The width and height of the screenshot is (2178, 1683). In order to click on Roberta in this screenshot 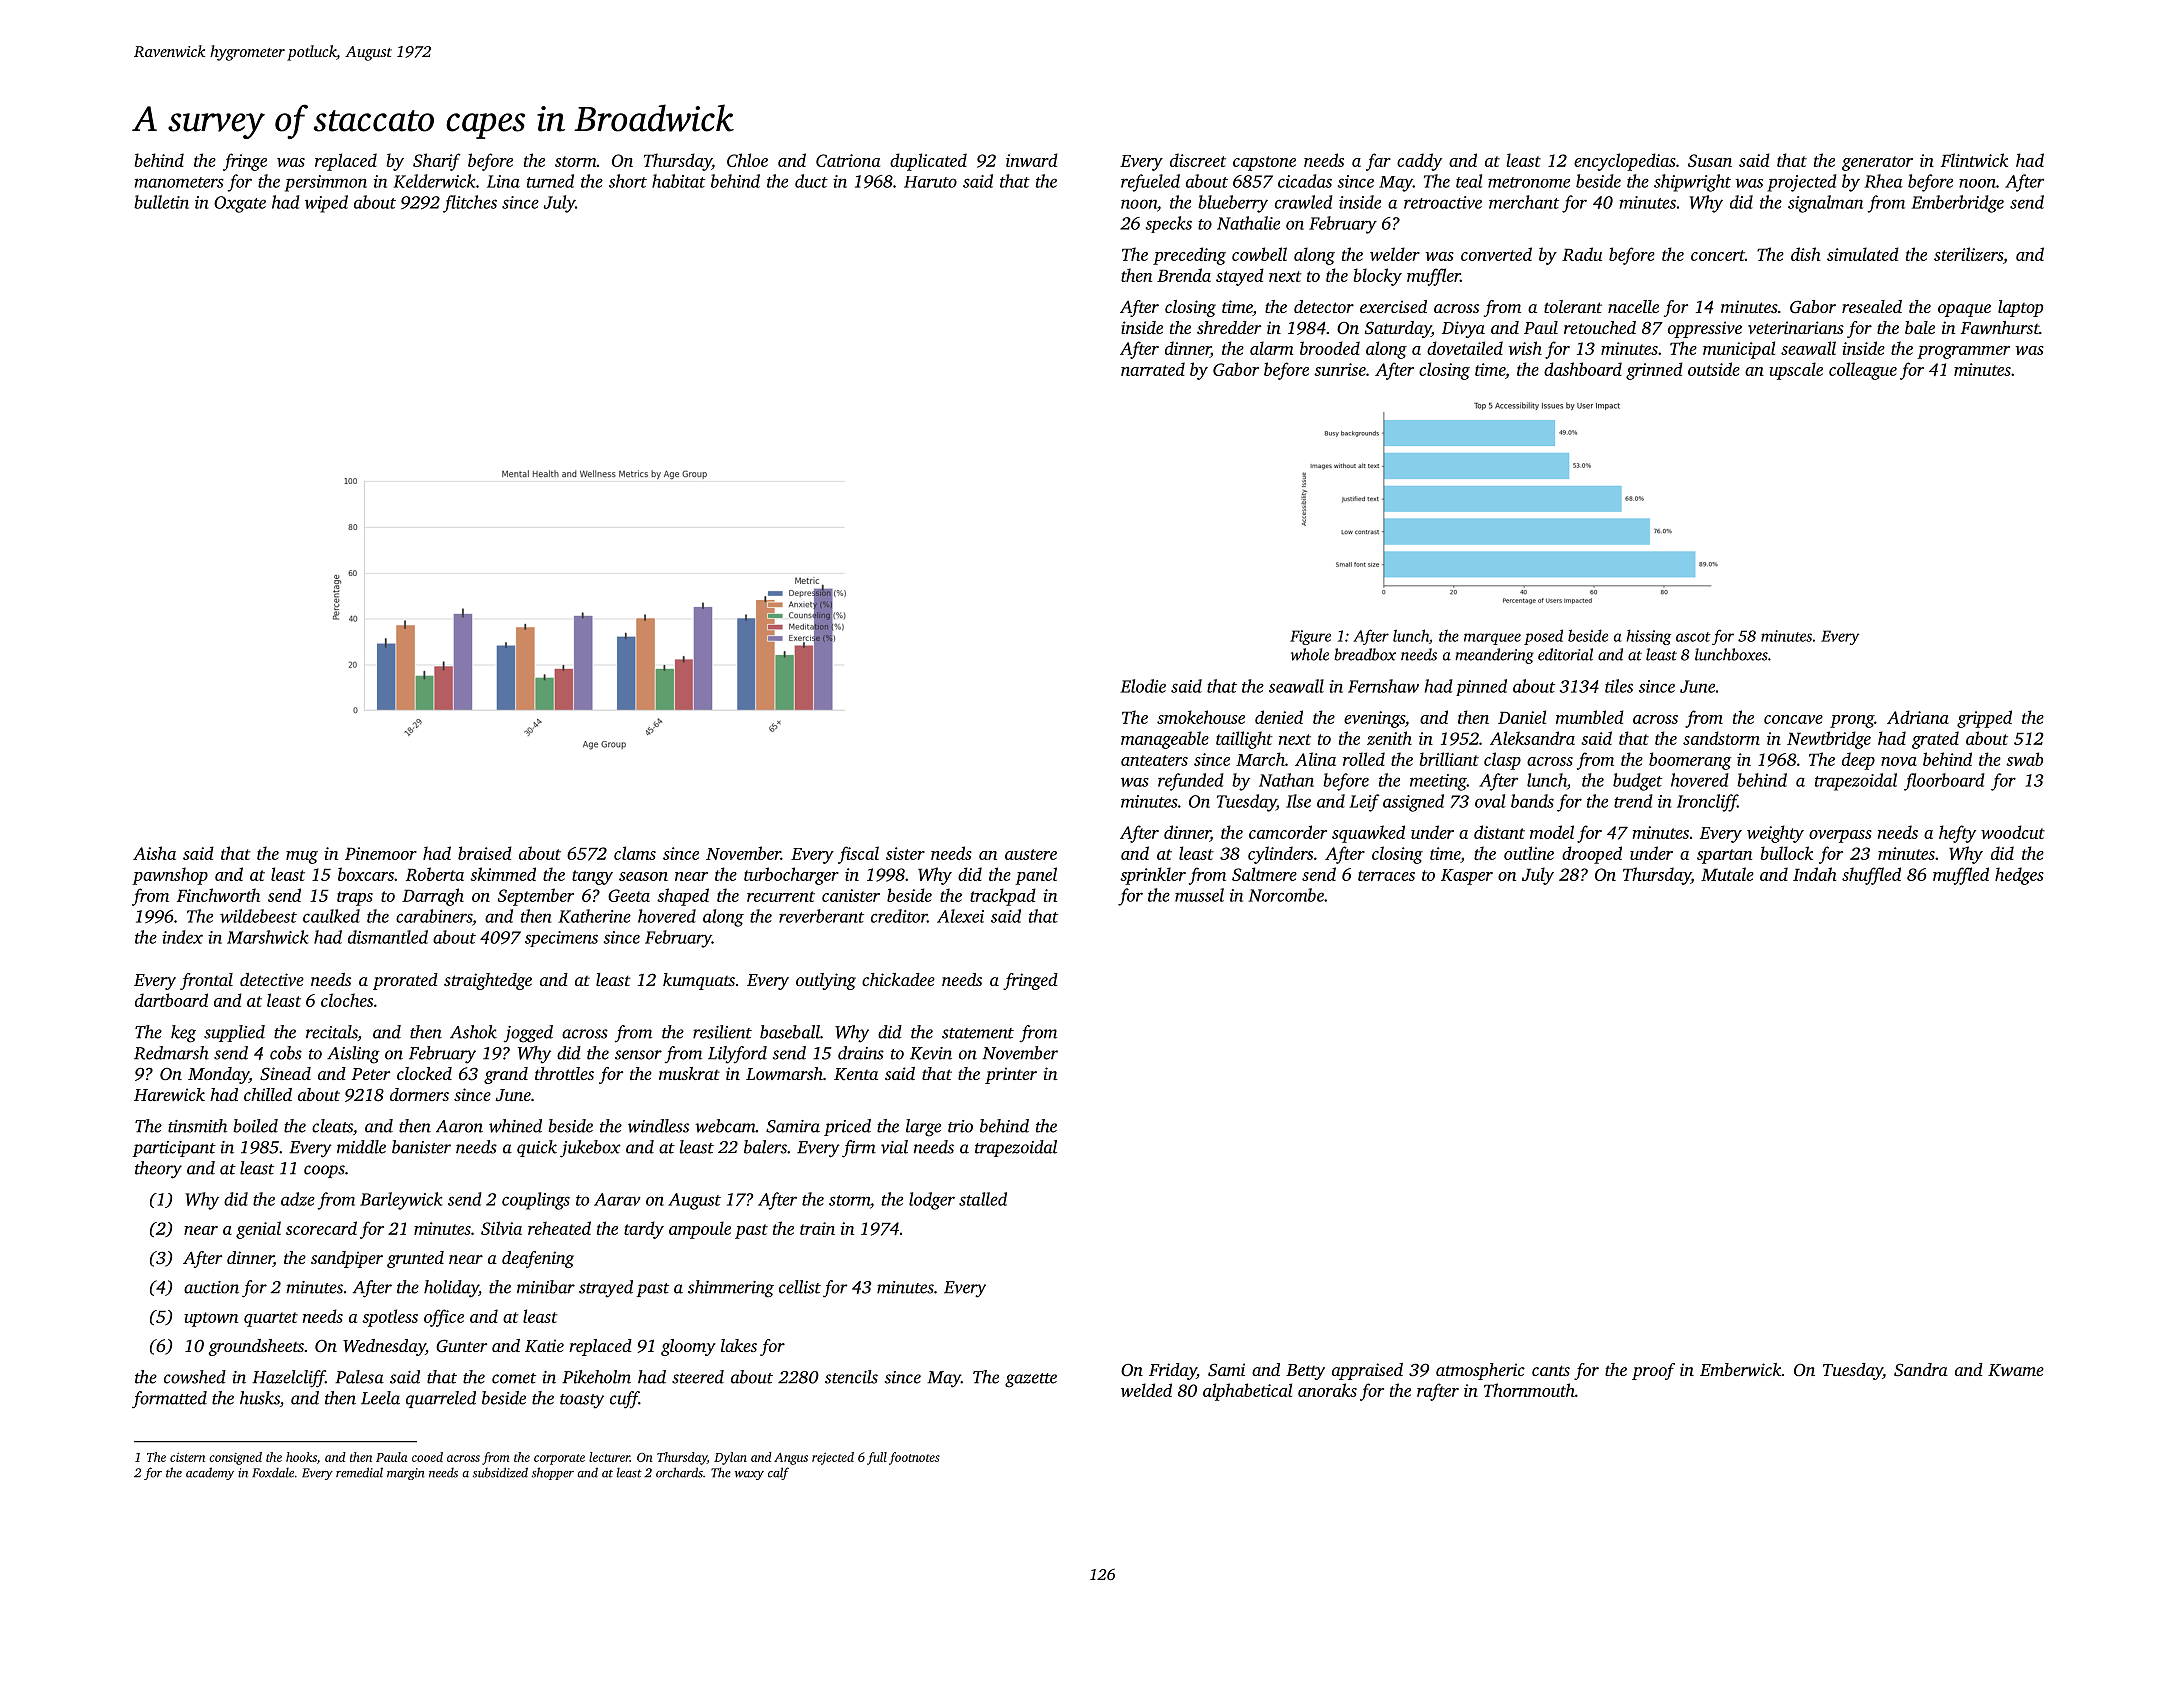, I will do `click(435, 874)`.
